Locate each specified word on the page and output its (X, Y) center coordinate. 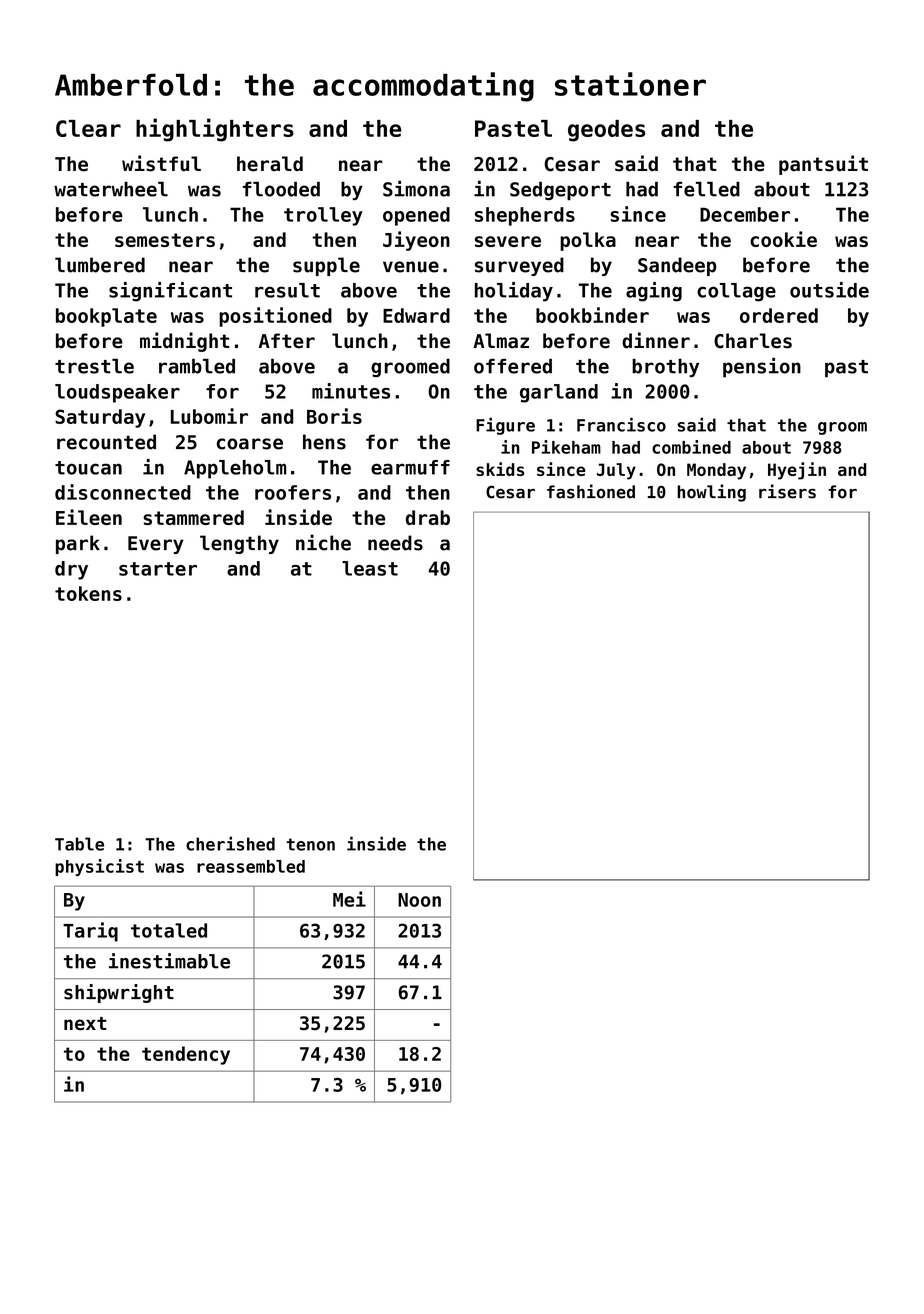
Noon (419, 900)
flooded (281, 189)
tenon (310, 844)
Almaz (501, 341)
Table (79, 844)
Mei (349, 899)
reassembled (251, 866)
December (745, 214)
